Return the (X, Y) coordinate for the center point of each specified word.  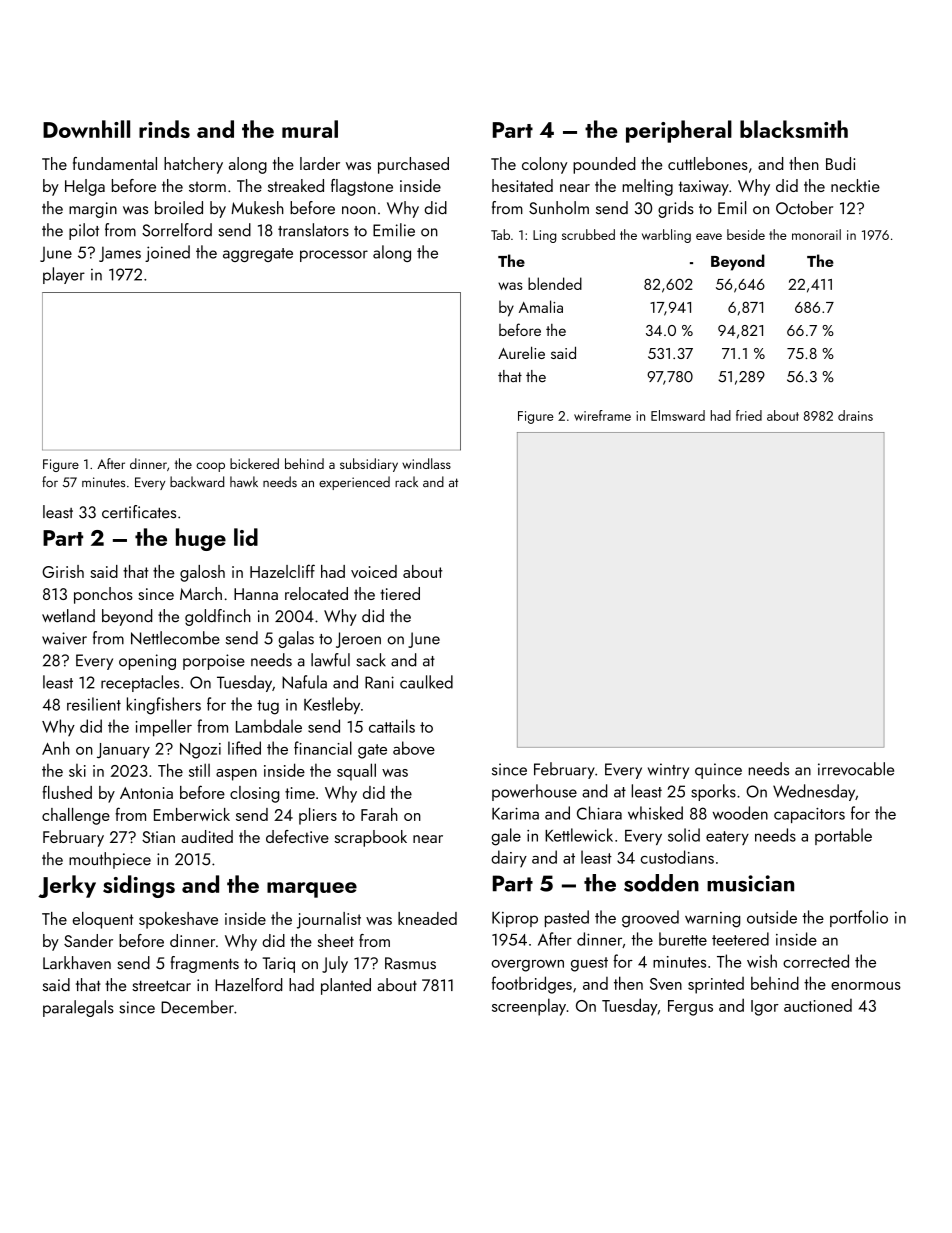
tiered (400, 593)
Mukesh (257, 208)
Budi (840, 163)
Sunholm (559, 208)
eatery (727, 838)
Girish (63, 571)
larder (320, 163)
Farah (379, 814)
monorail (816, 234)
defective (297, 836)
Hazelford (248, 985)
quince (718, 771)
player (64, 275)
